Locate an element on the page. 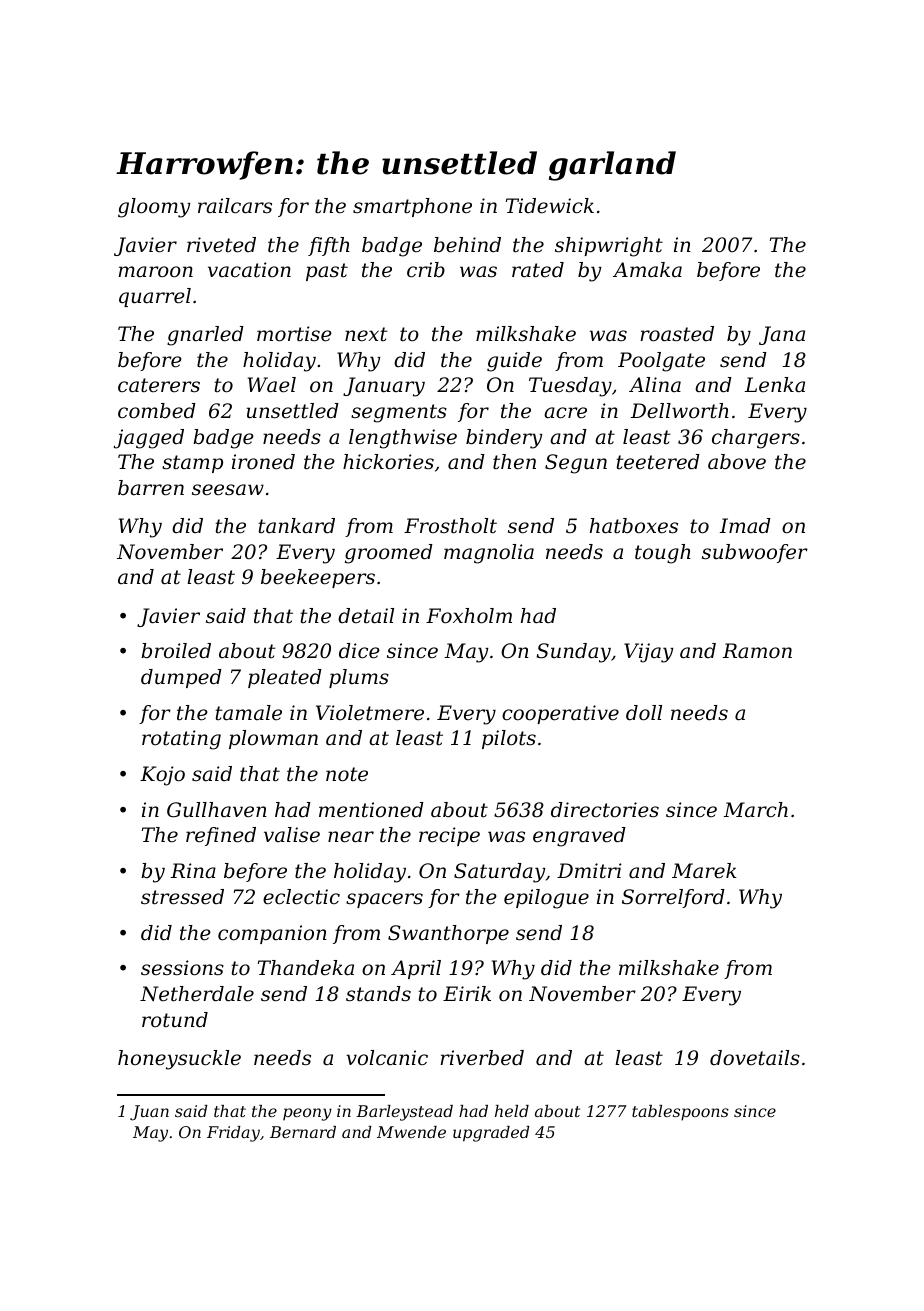 The image size is (924, 1311). gloomy is located at coordinates (154, 208).
